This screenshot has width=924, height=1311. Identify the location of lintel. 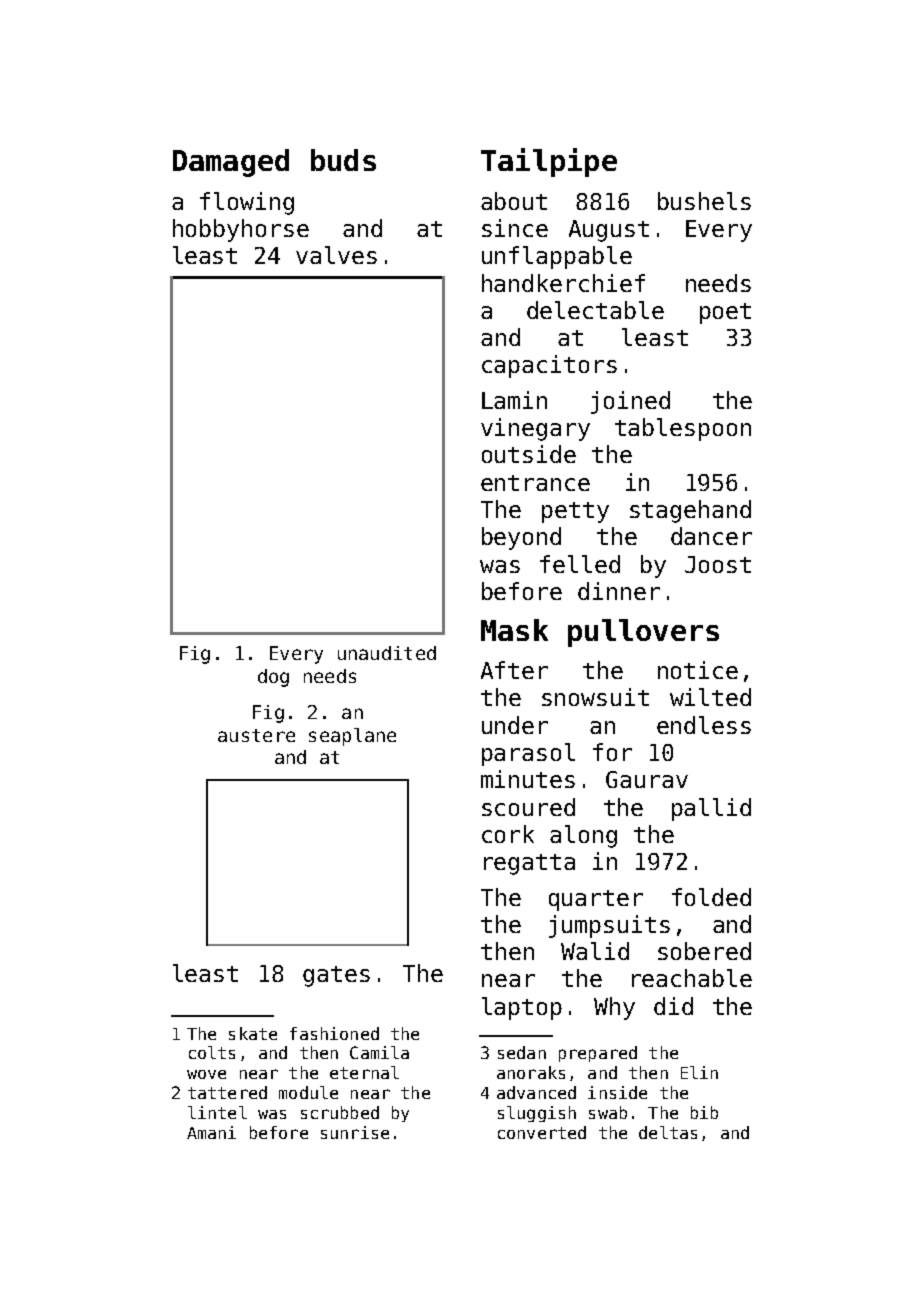
(217, 1112).
